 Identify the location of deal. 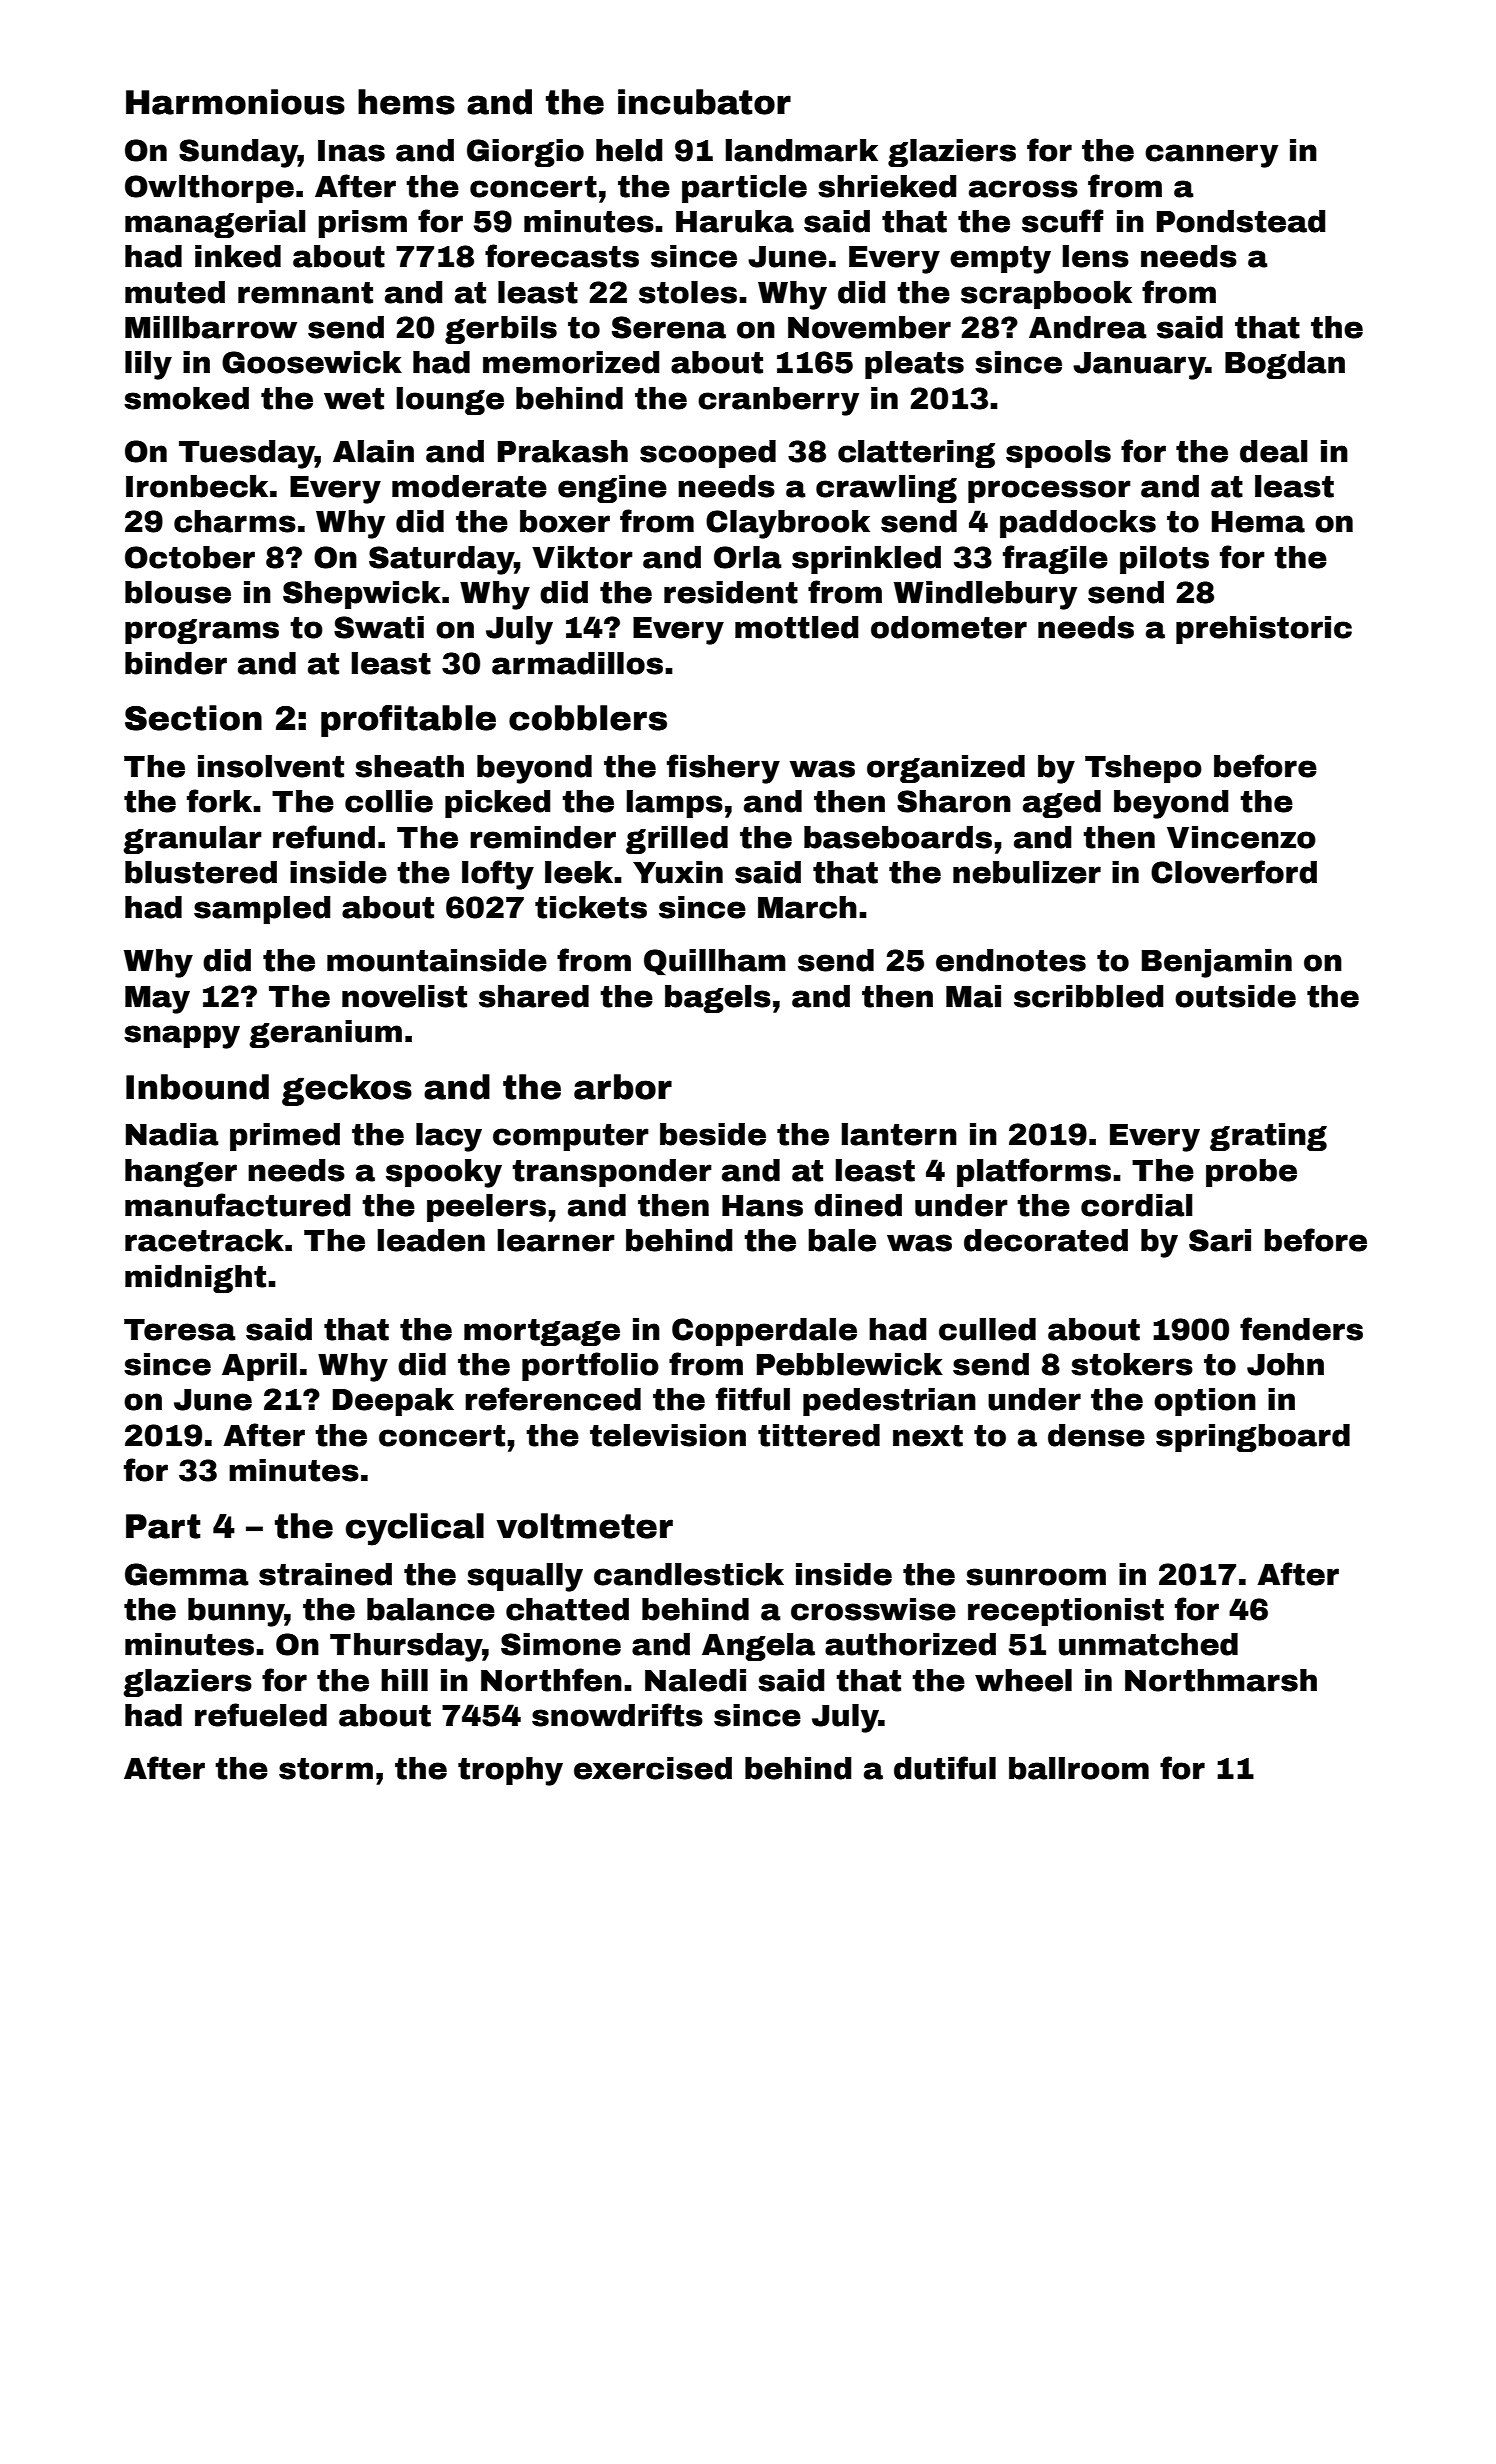
(1273, 451).
